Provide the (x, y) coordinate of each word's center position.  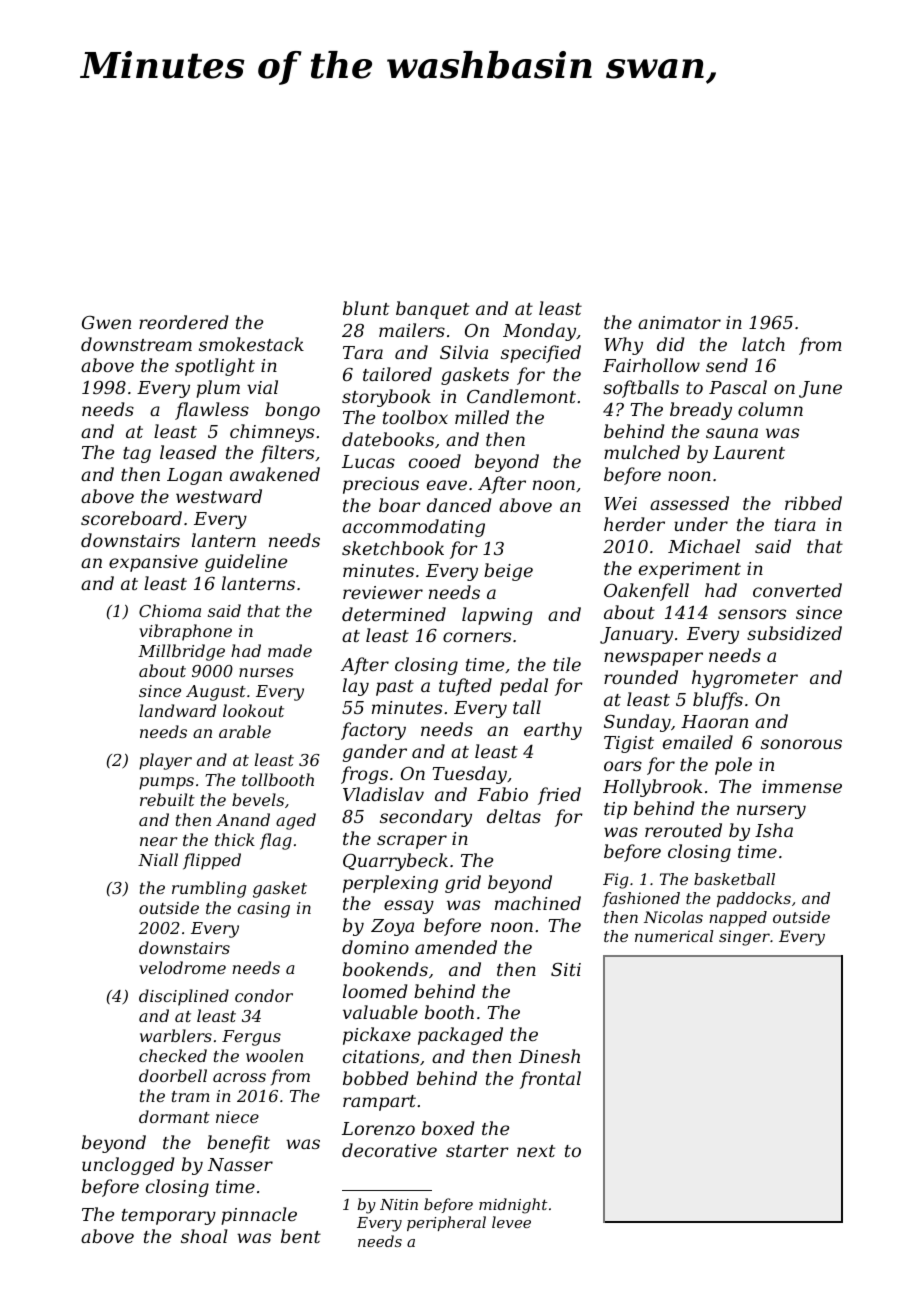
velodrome (182, 967)
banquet (432, 310)
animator (679, 322)
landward (177, 710)
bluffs (718, 701)
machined (538, 903)
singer (744, 938)
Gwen (106, 322)
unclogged (128, 1166)
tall (527, 707)
